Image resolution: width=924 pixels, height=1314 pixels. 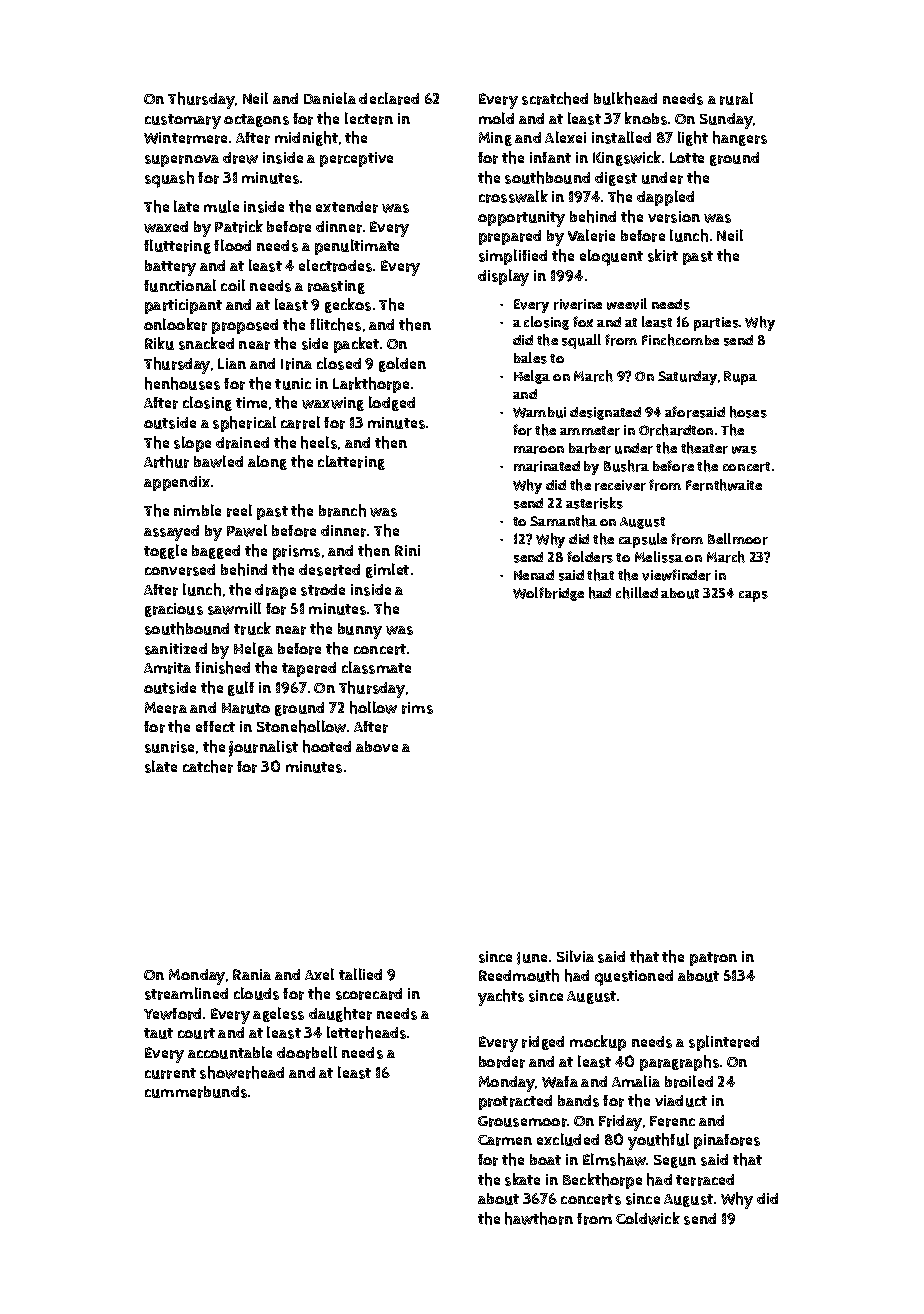 I want to click on above, so click(x=377, y=746).
